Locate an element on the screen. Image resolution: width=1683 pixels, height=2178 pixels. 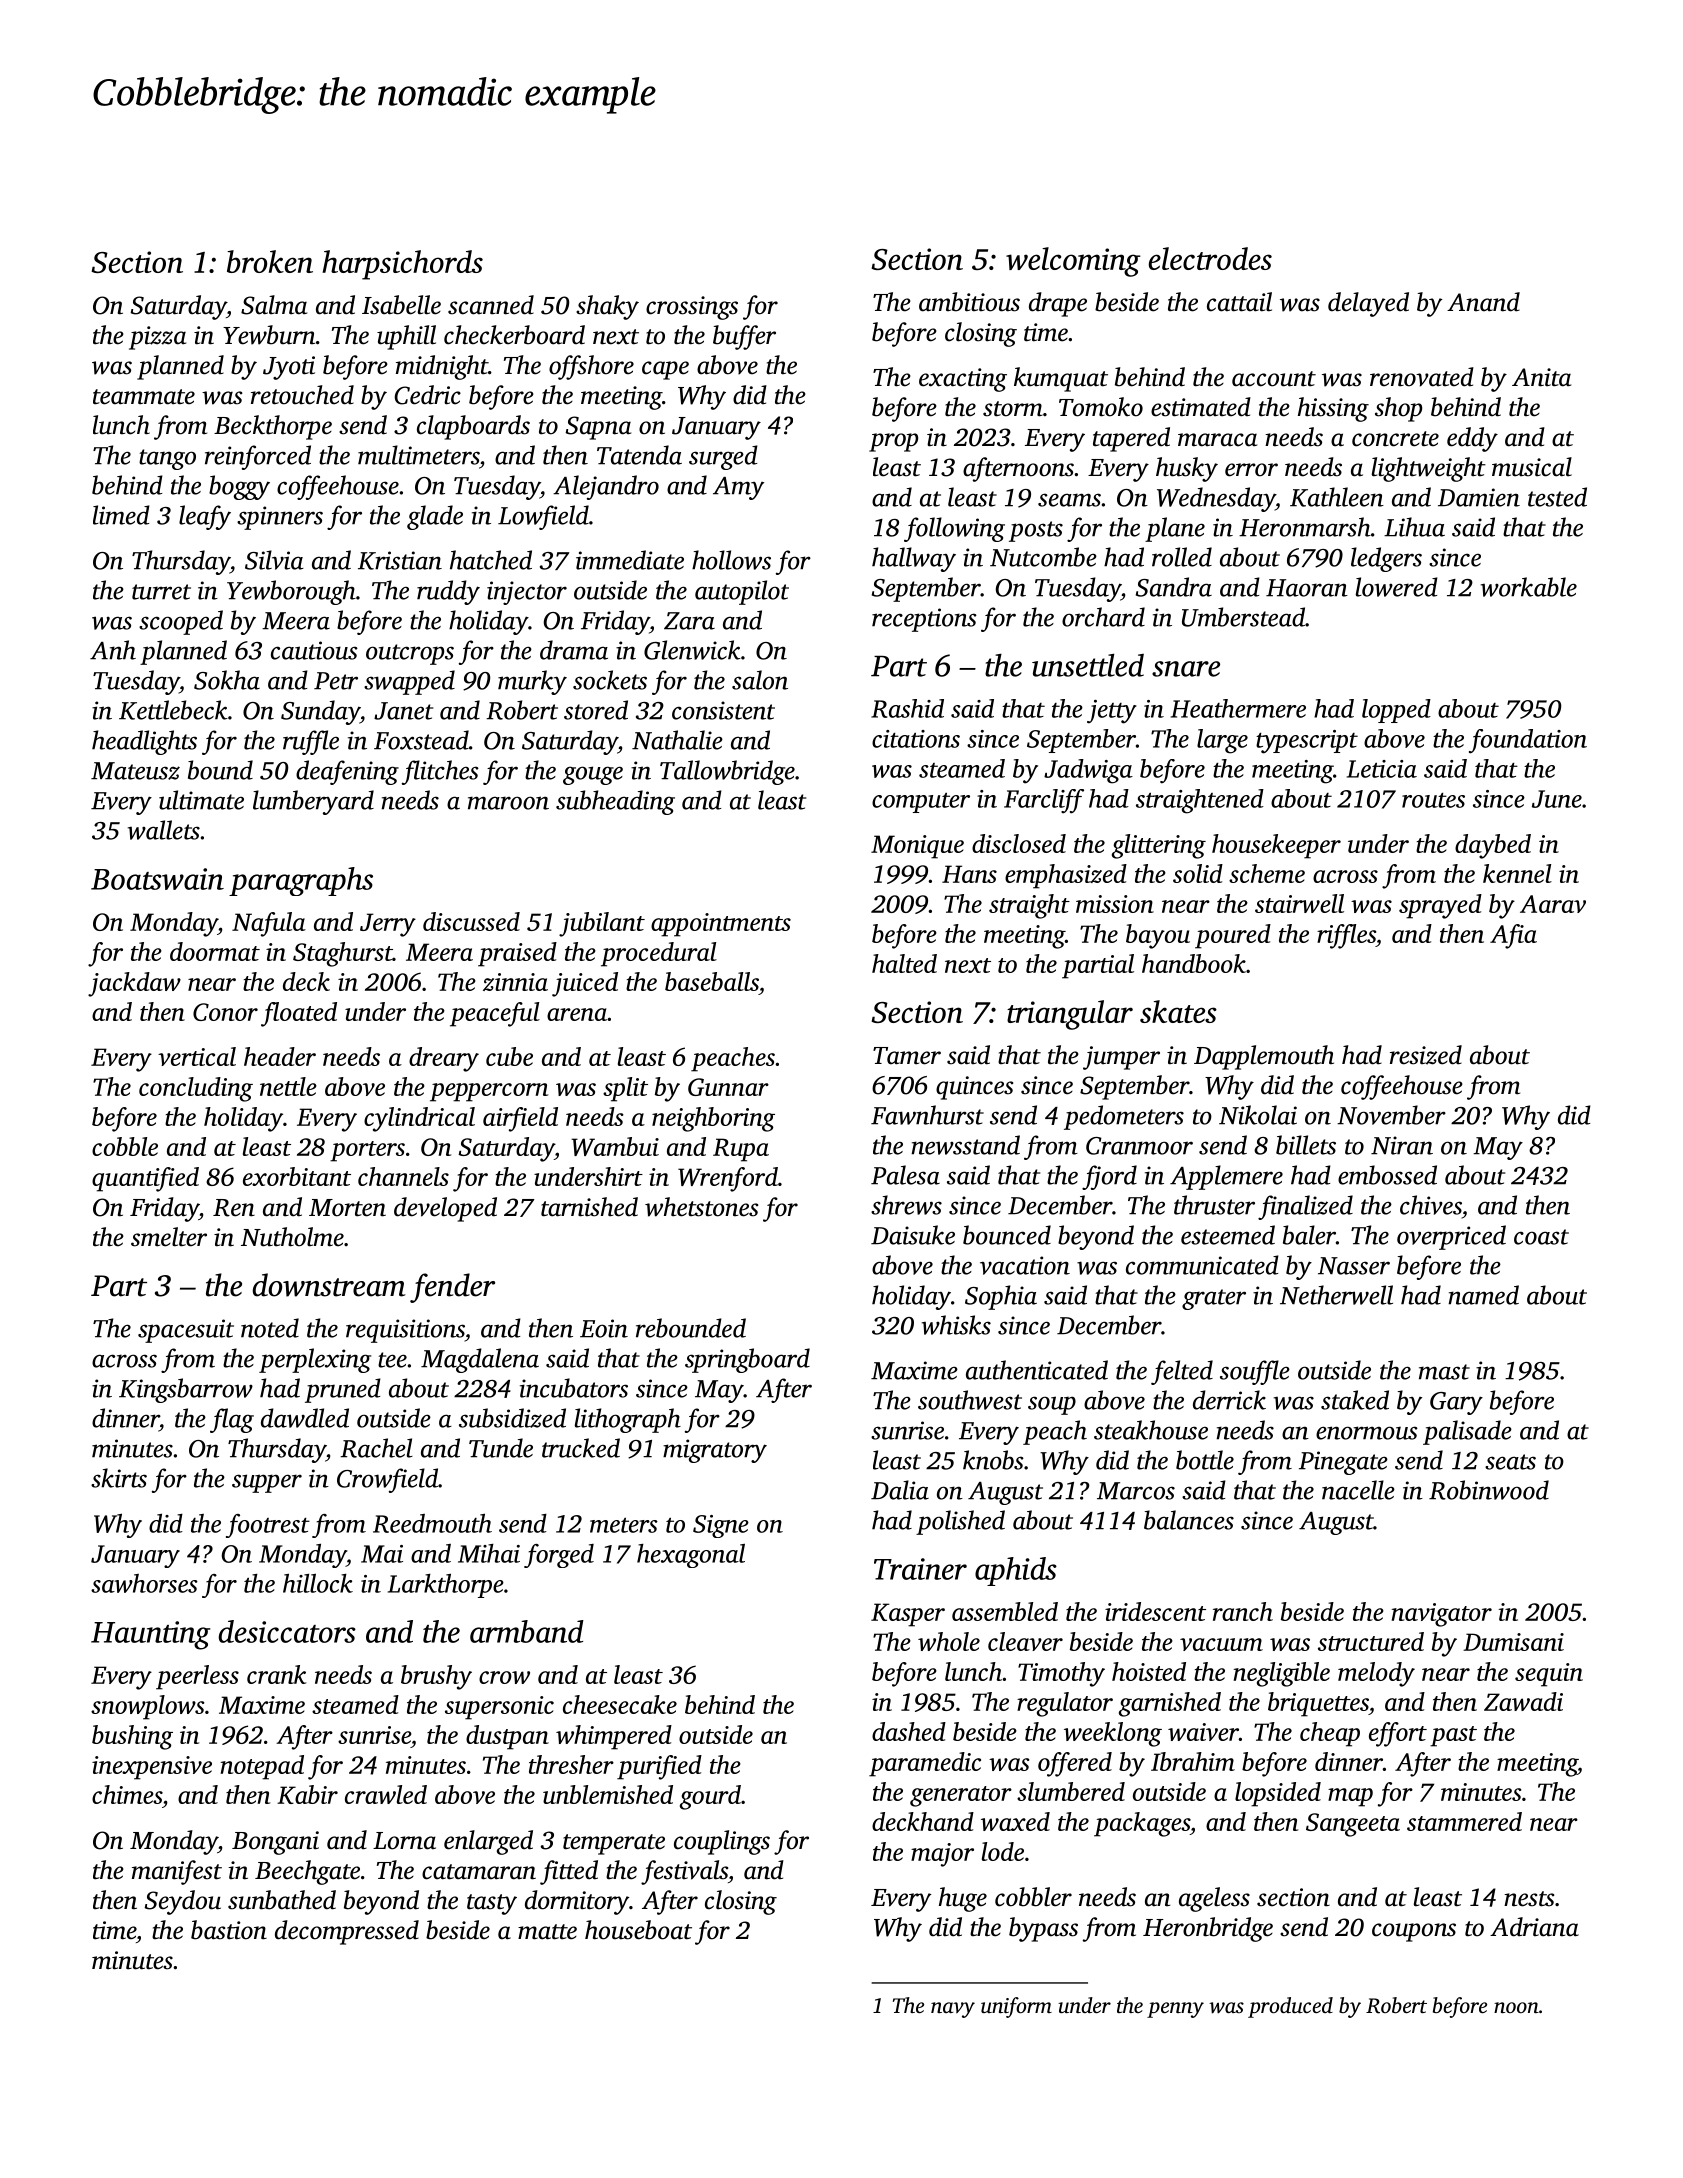
computer is located at coordinates (921, 803).
